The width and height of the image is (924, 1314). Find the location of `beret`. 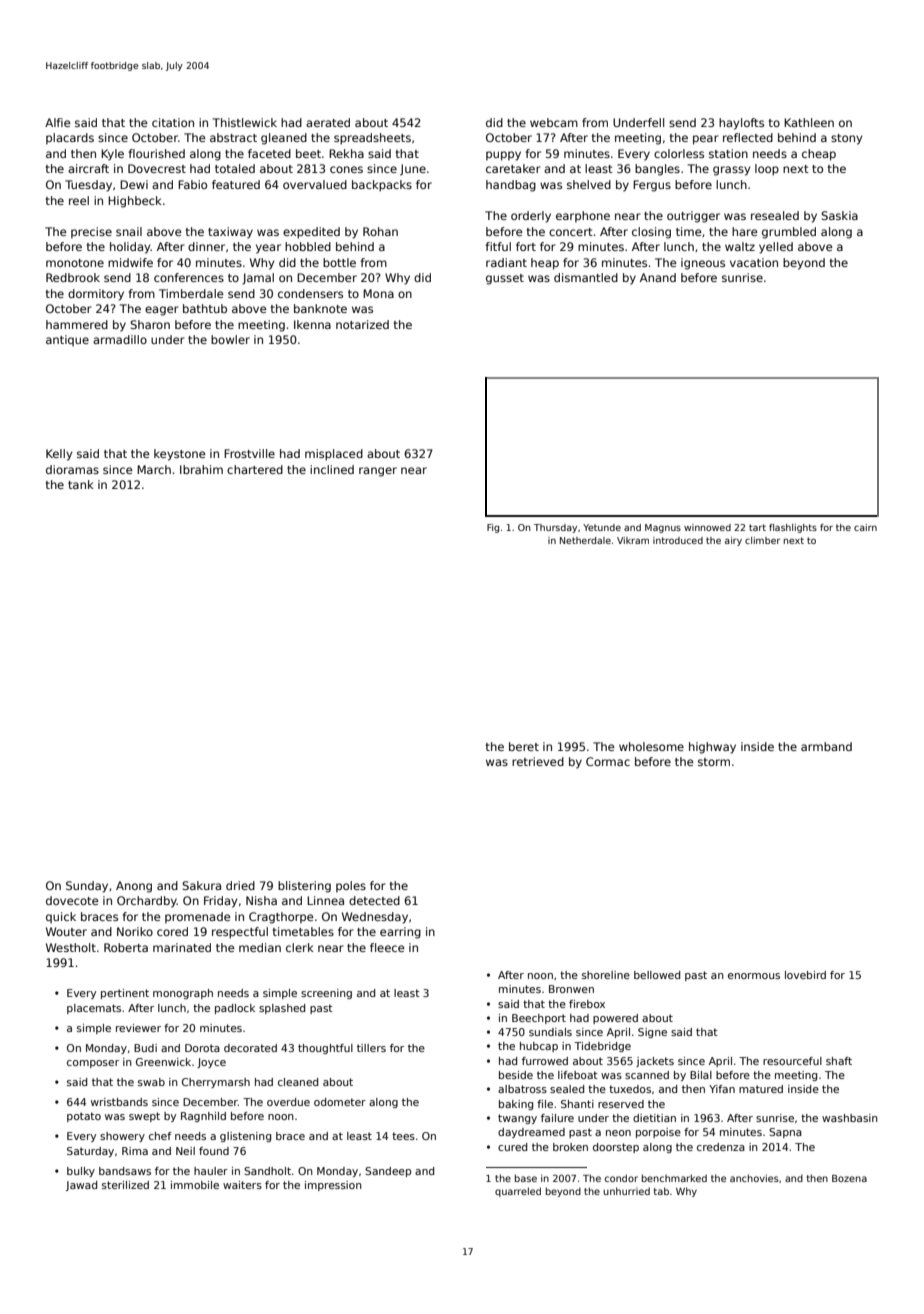

beret is located at coordinates (524, 746).
